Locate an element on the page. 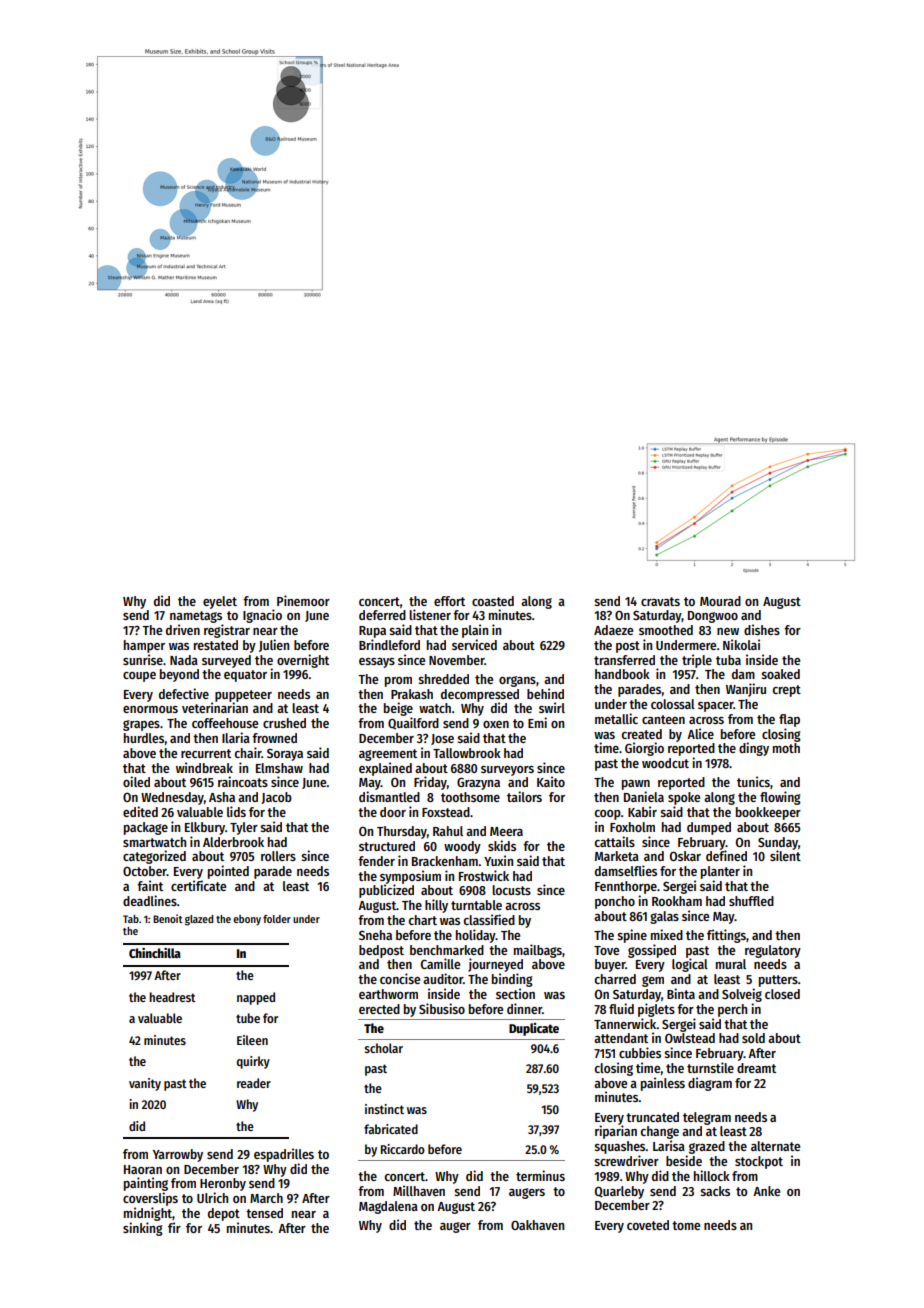 The image size is (924, 1308). Mourad is located at coordinates (720, 601).
